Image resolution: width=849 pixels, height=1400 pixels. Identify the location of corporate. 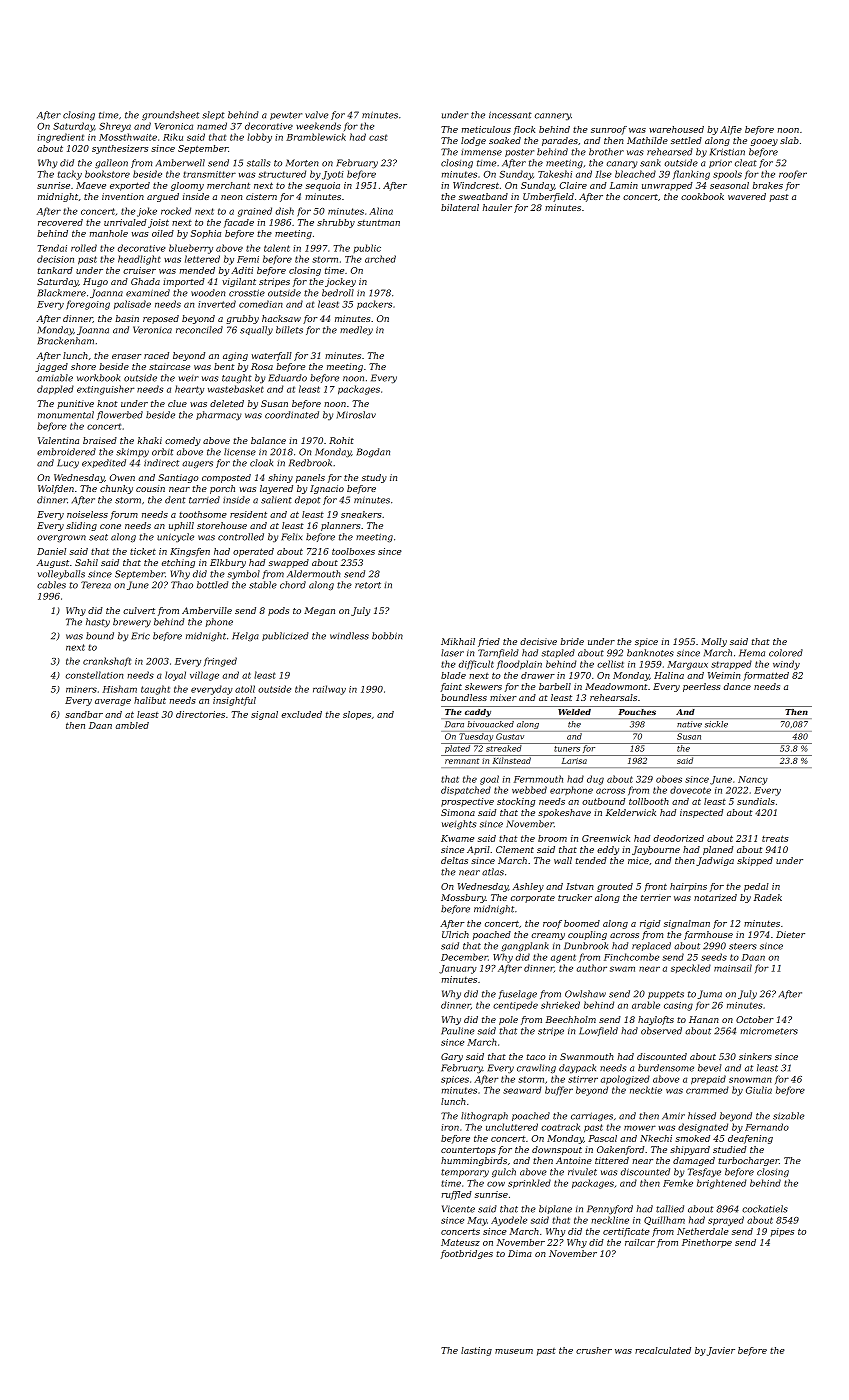
(533, 899).
